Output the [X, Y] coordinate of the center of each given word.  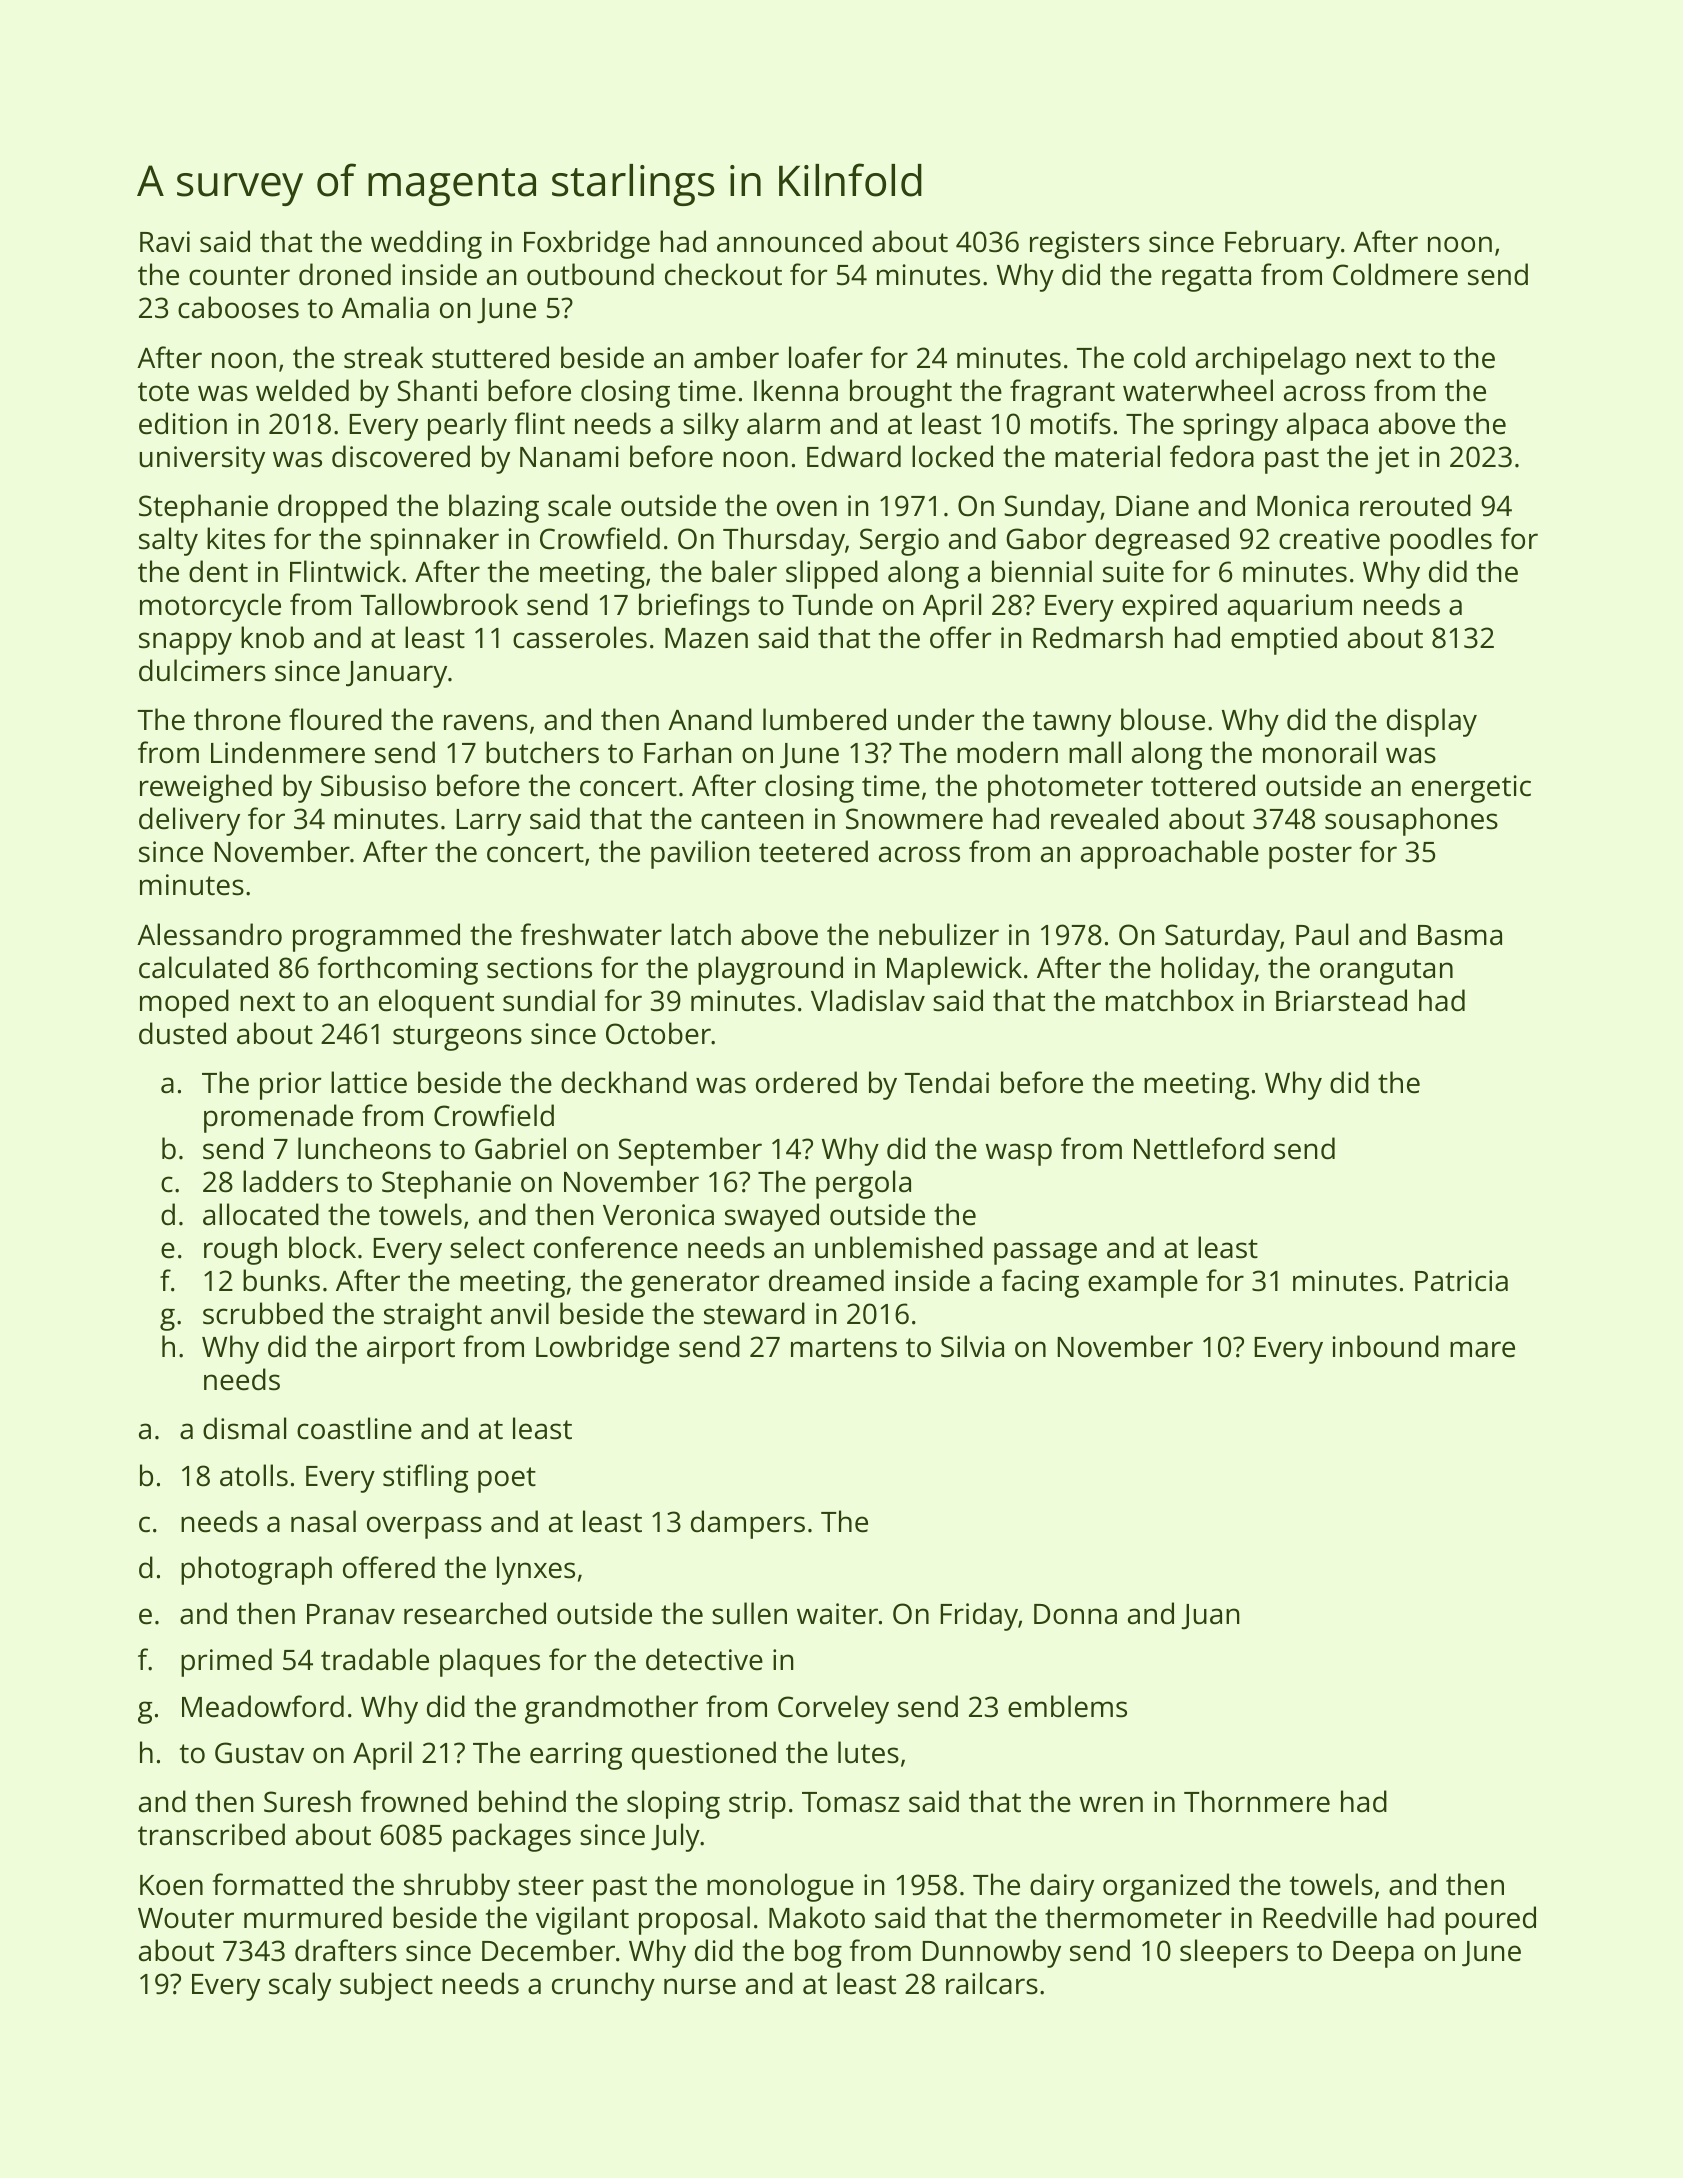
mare [1482, 1349]
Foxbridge [587, 244]
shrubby [457, 1887]
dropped [332, 508]
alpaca [1327, 426]
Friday [979, 1616]
